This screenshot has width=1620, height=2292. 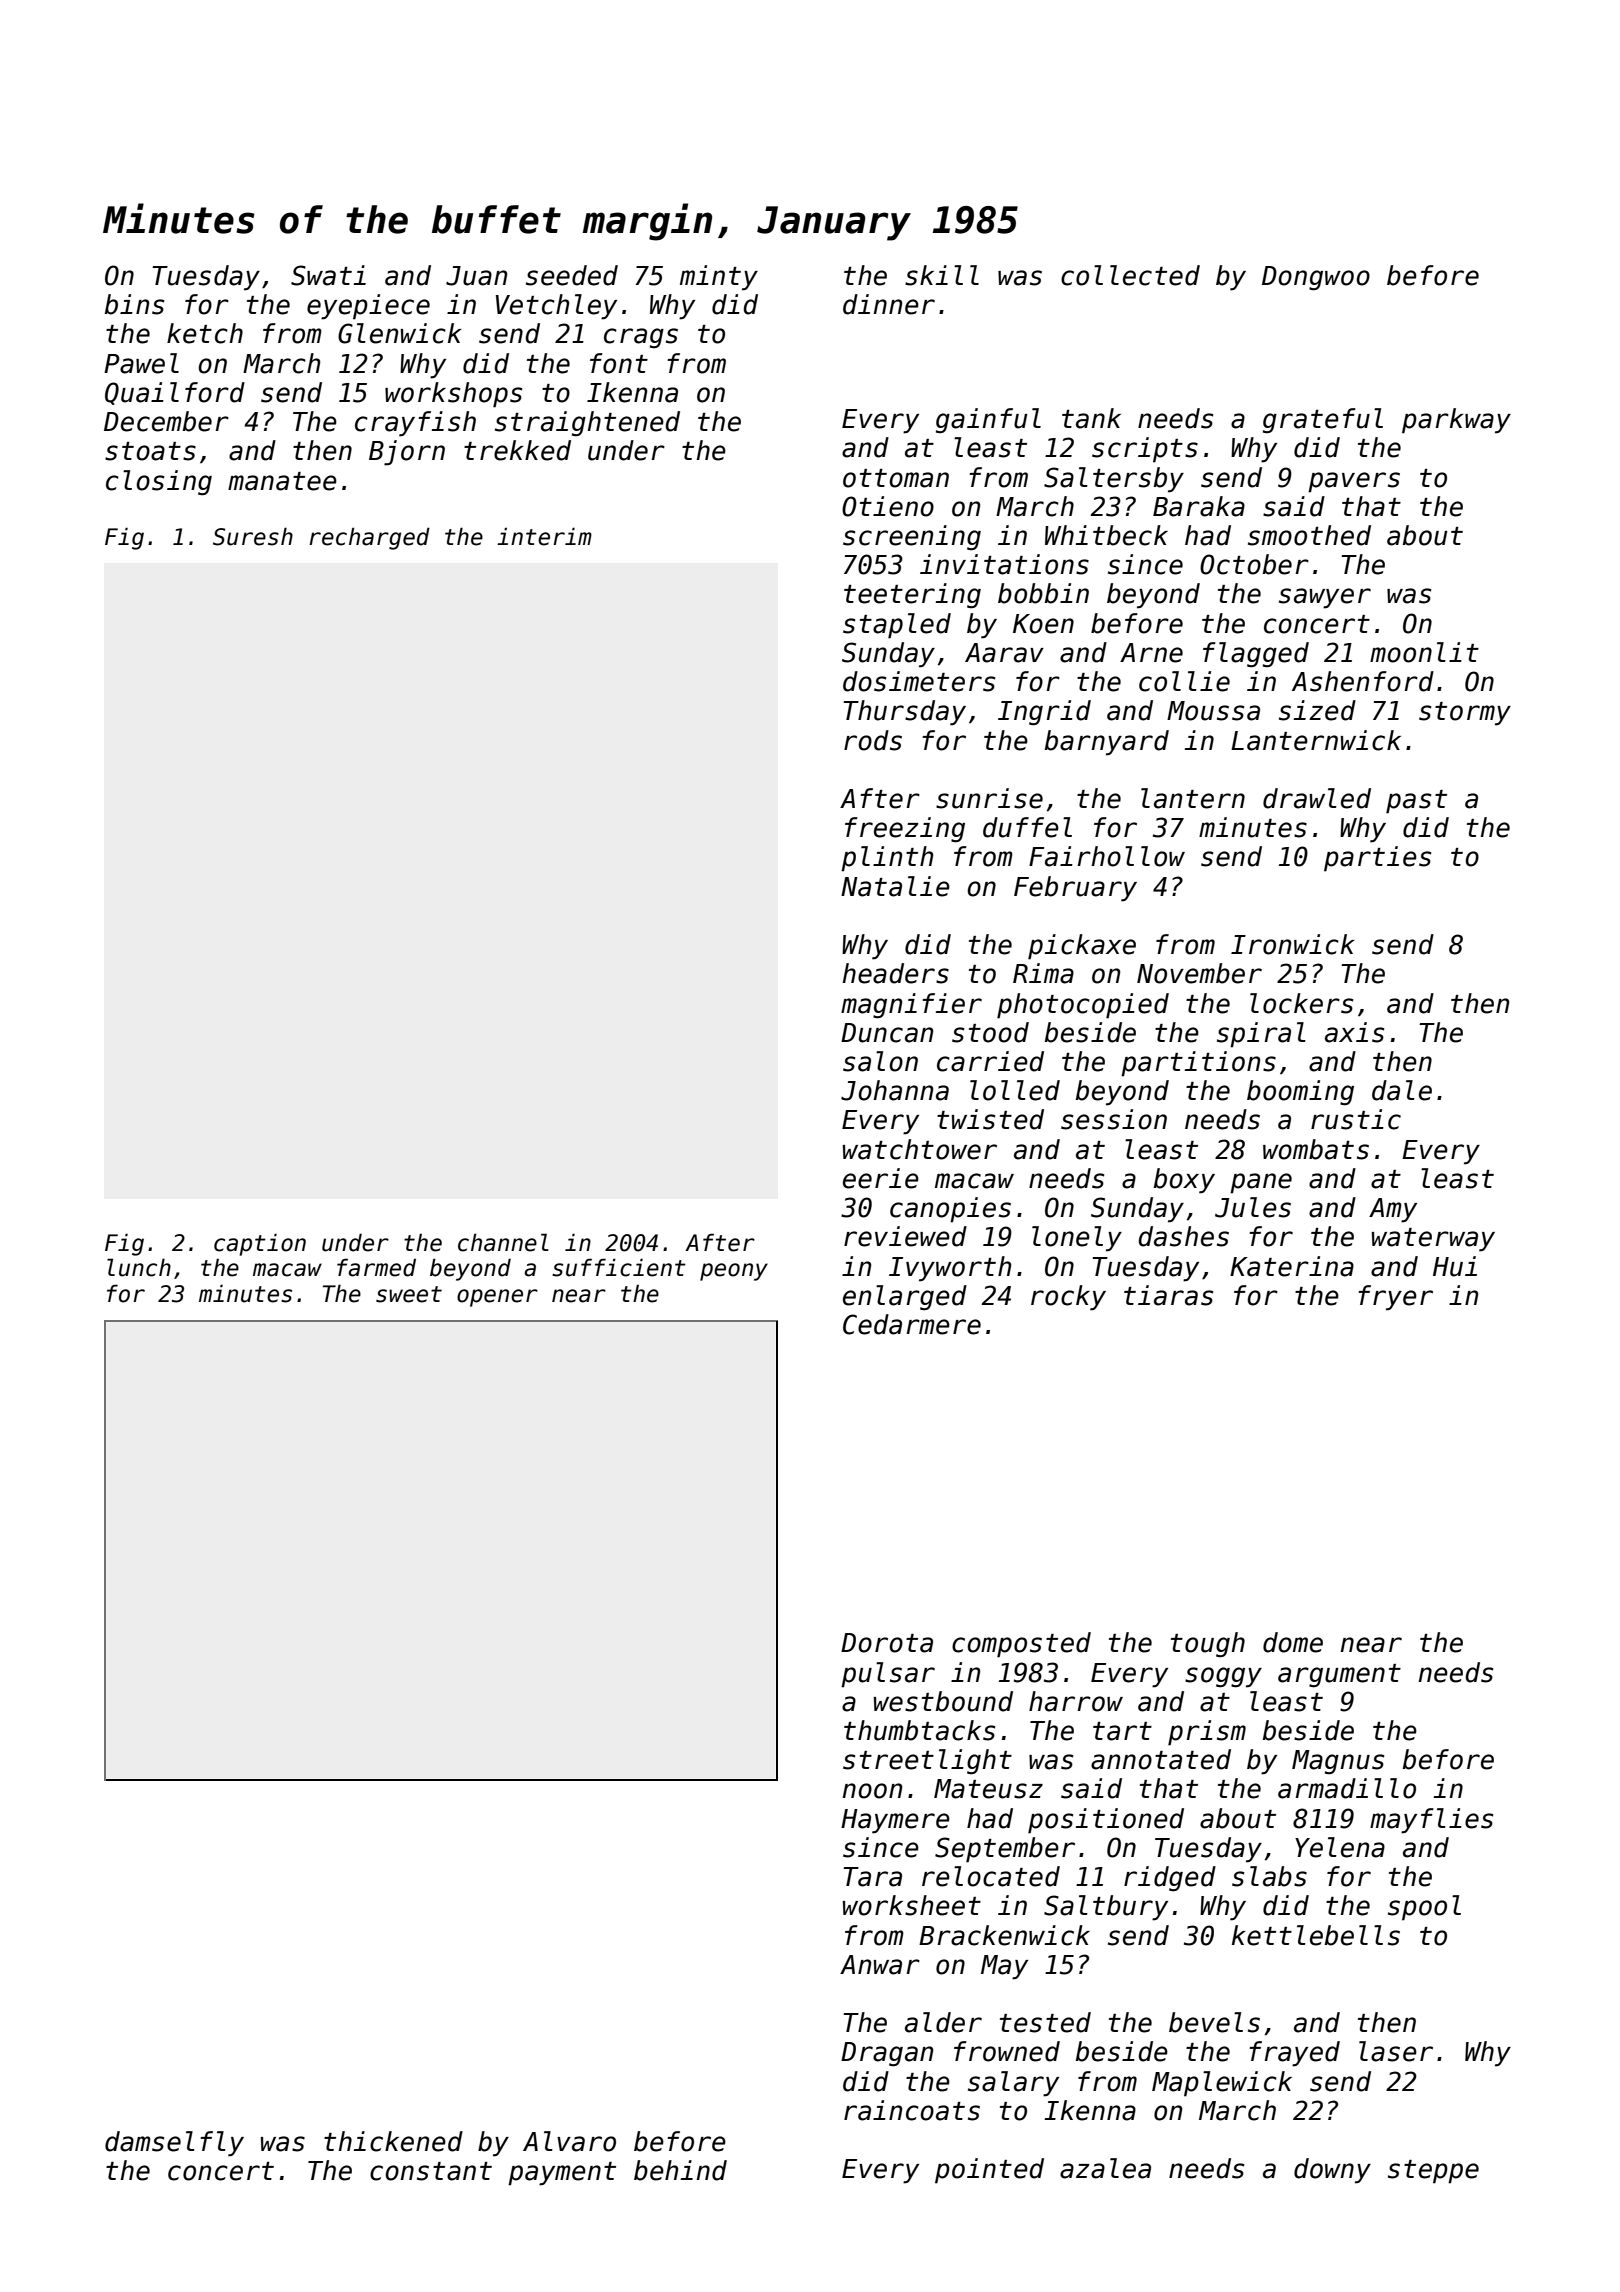 What do you see at coordinates (1325, 598) in the screenshot?
I see `sawyer` at bounding box center [1325, 598].
